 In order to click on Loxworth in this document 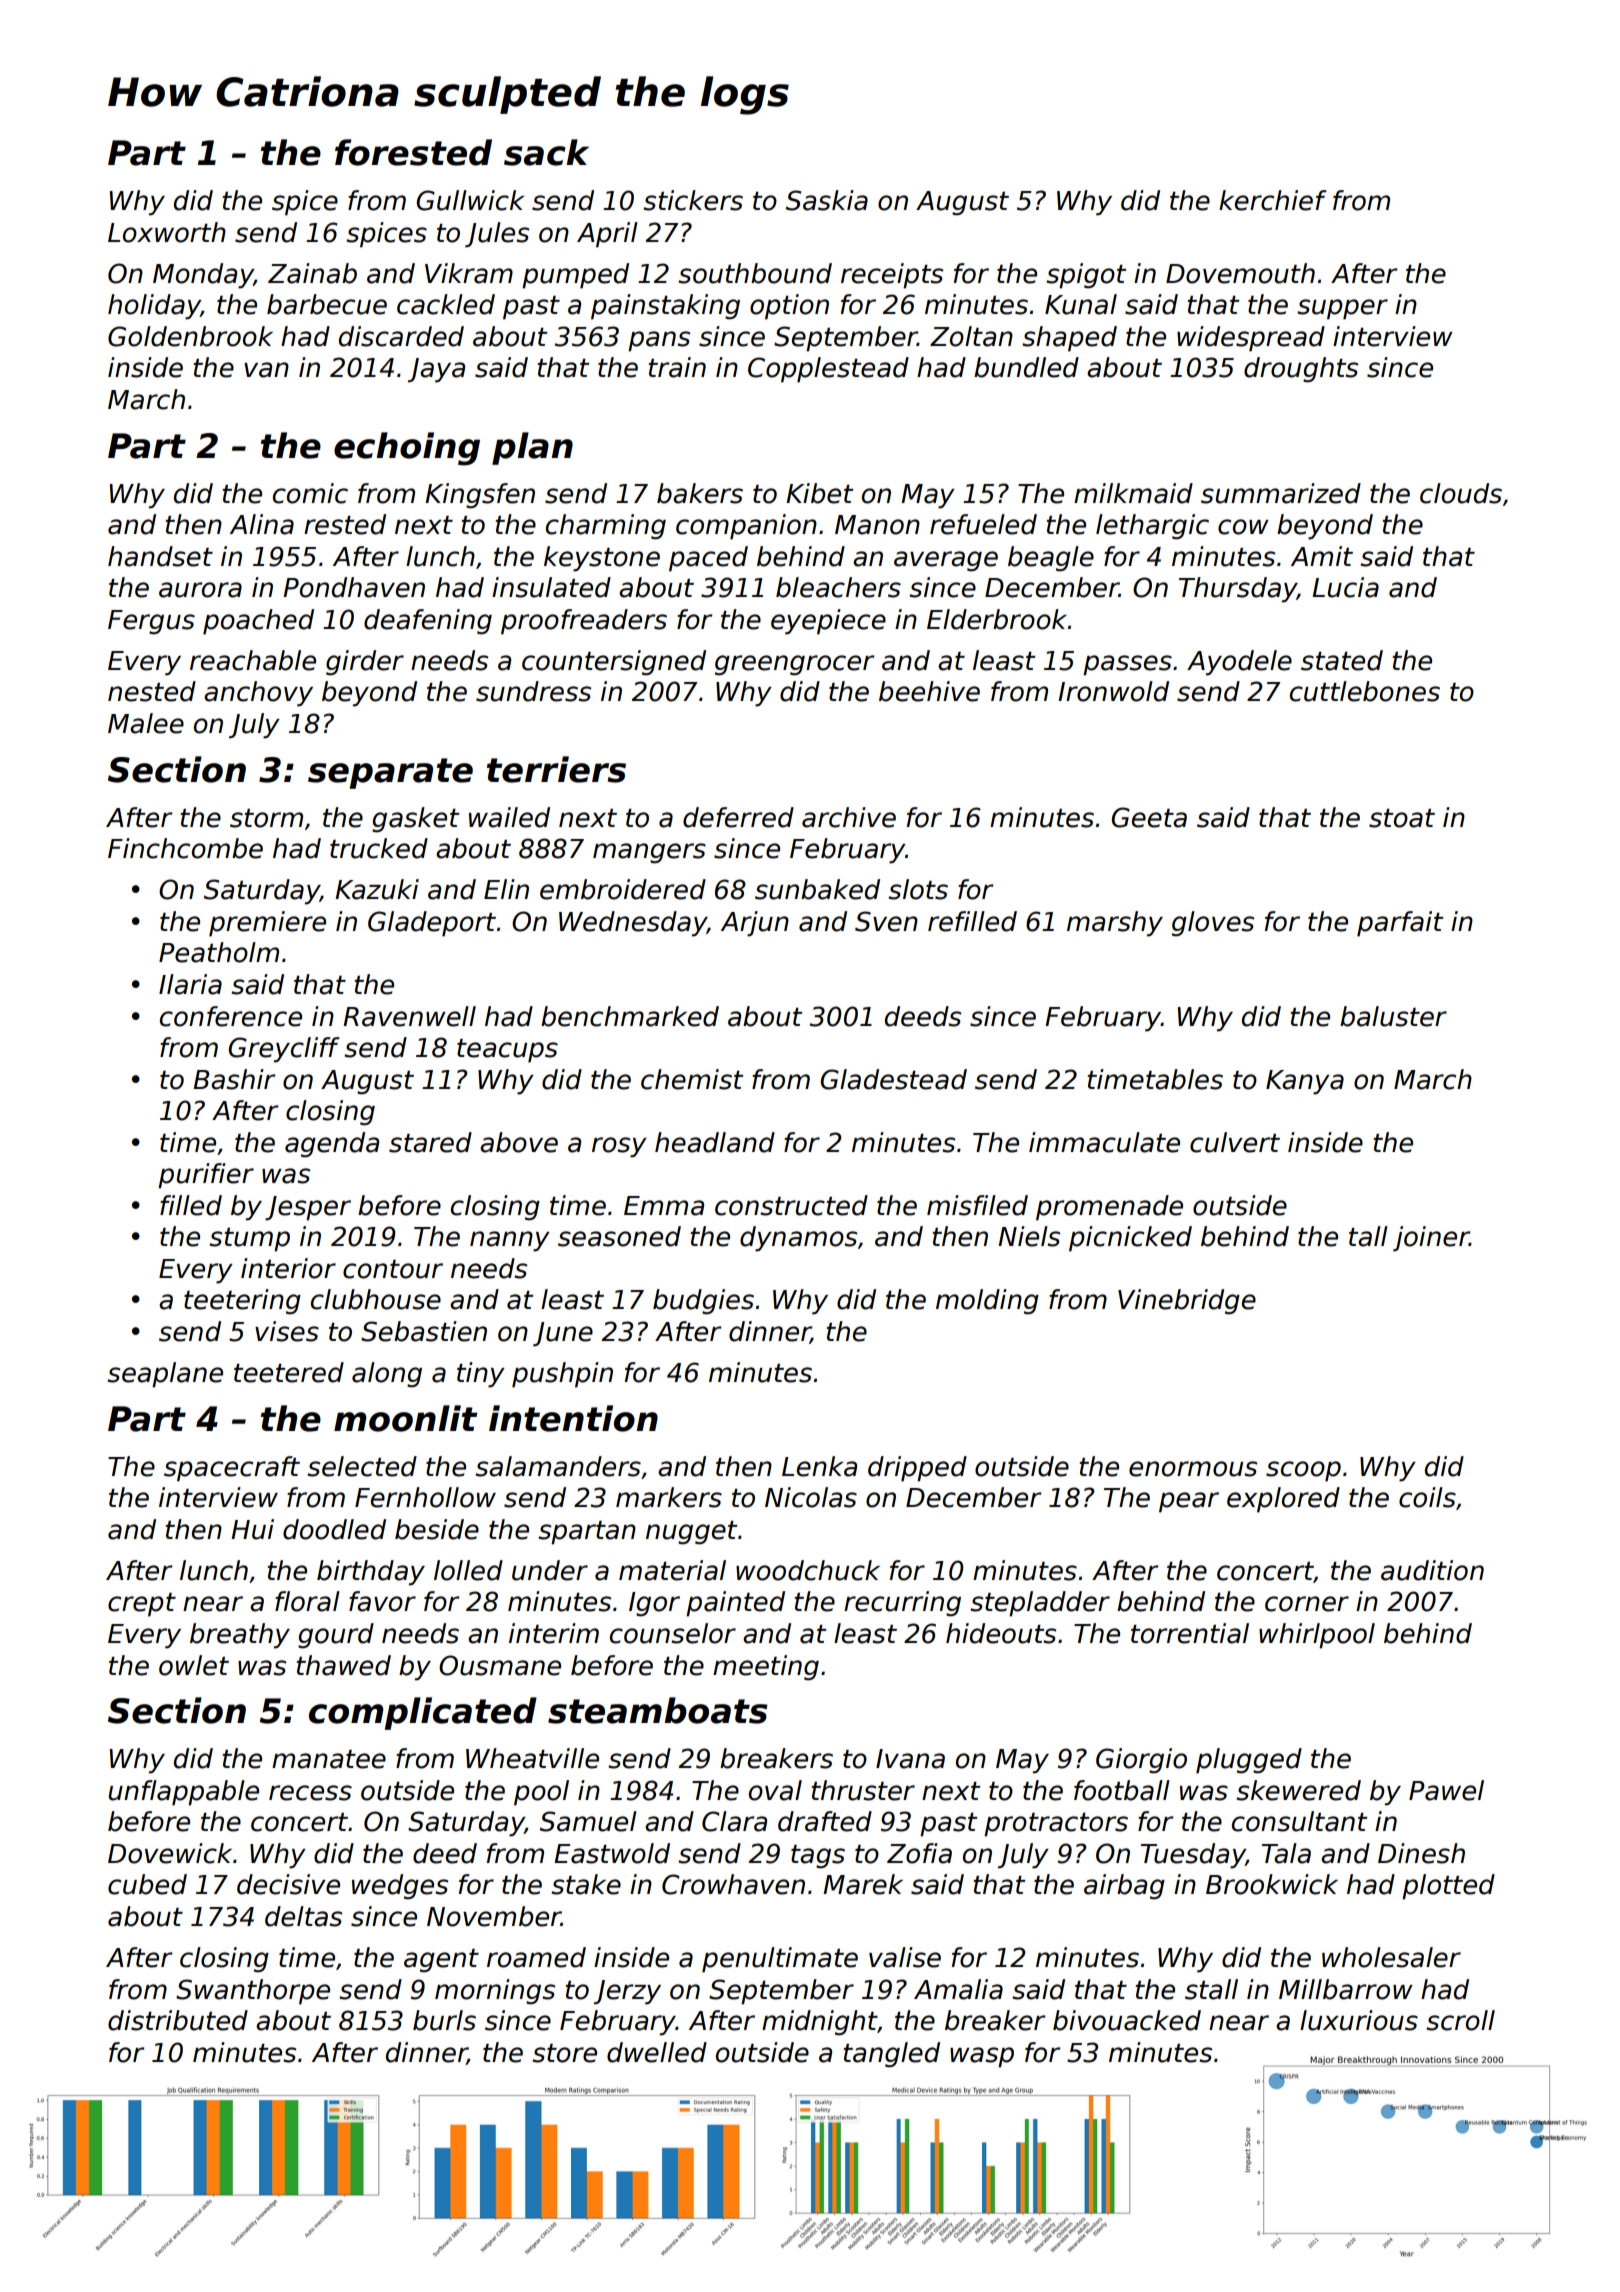, I will do `click(167, 232)`.
